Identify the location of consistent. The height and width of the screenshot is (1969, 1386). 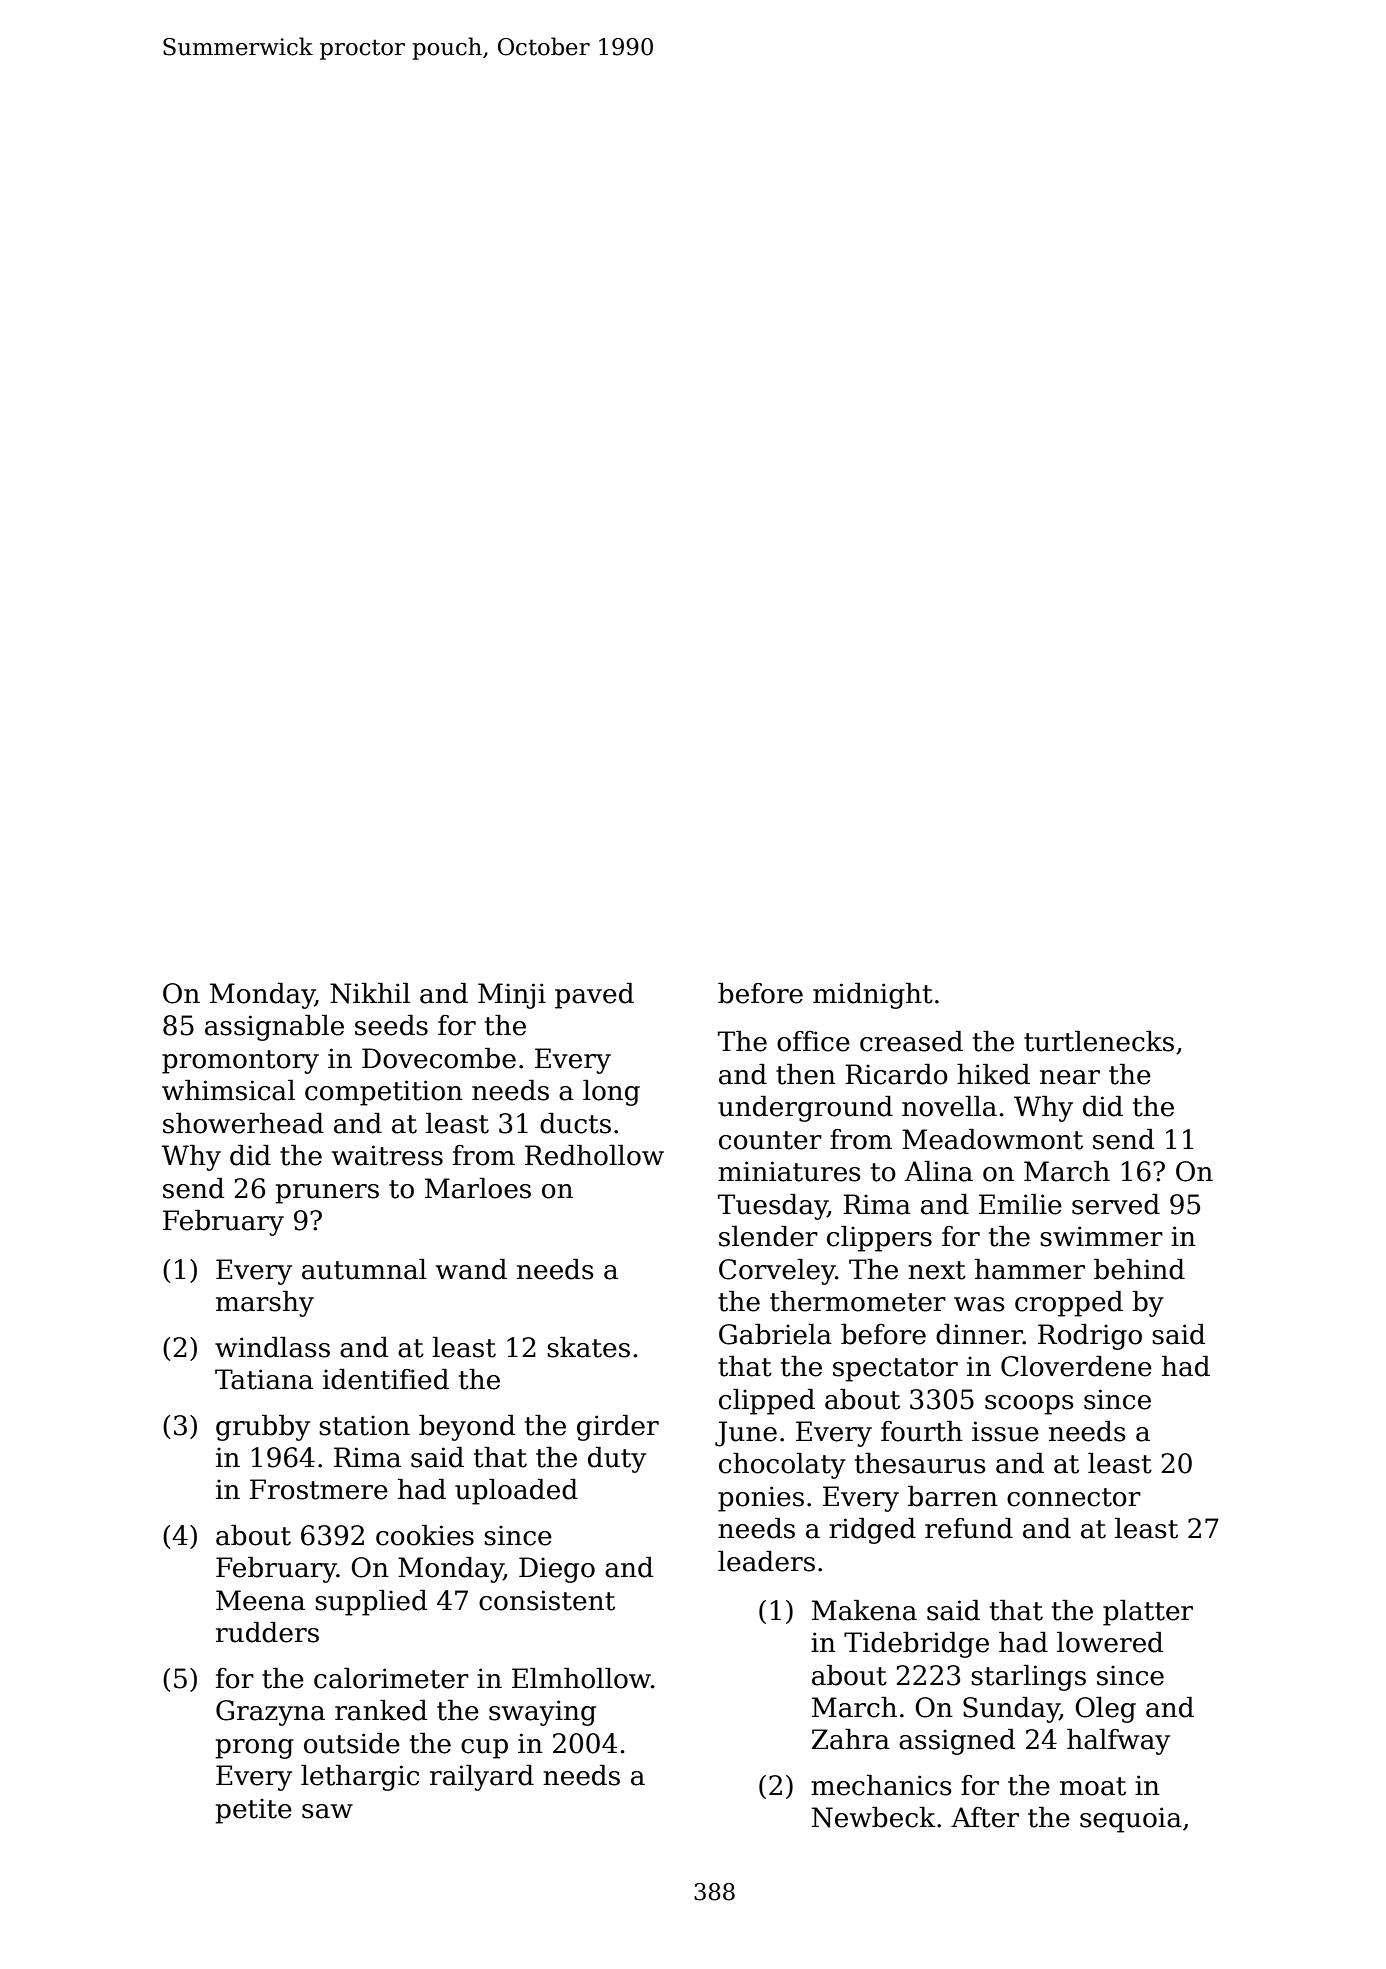
(547, 1600).
